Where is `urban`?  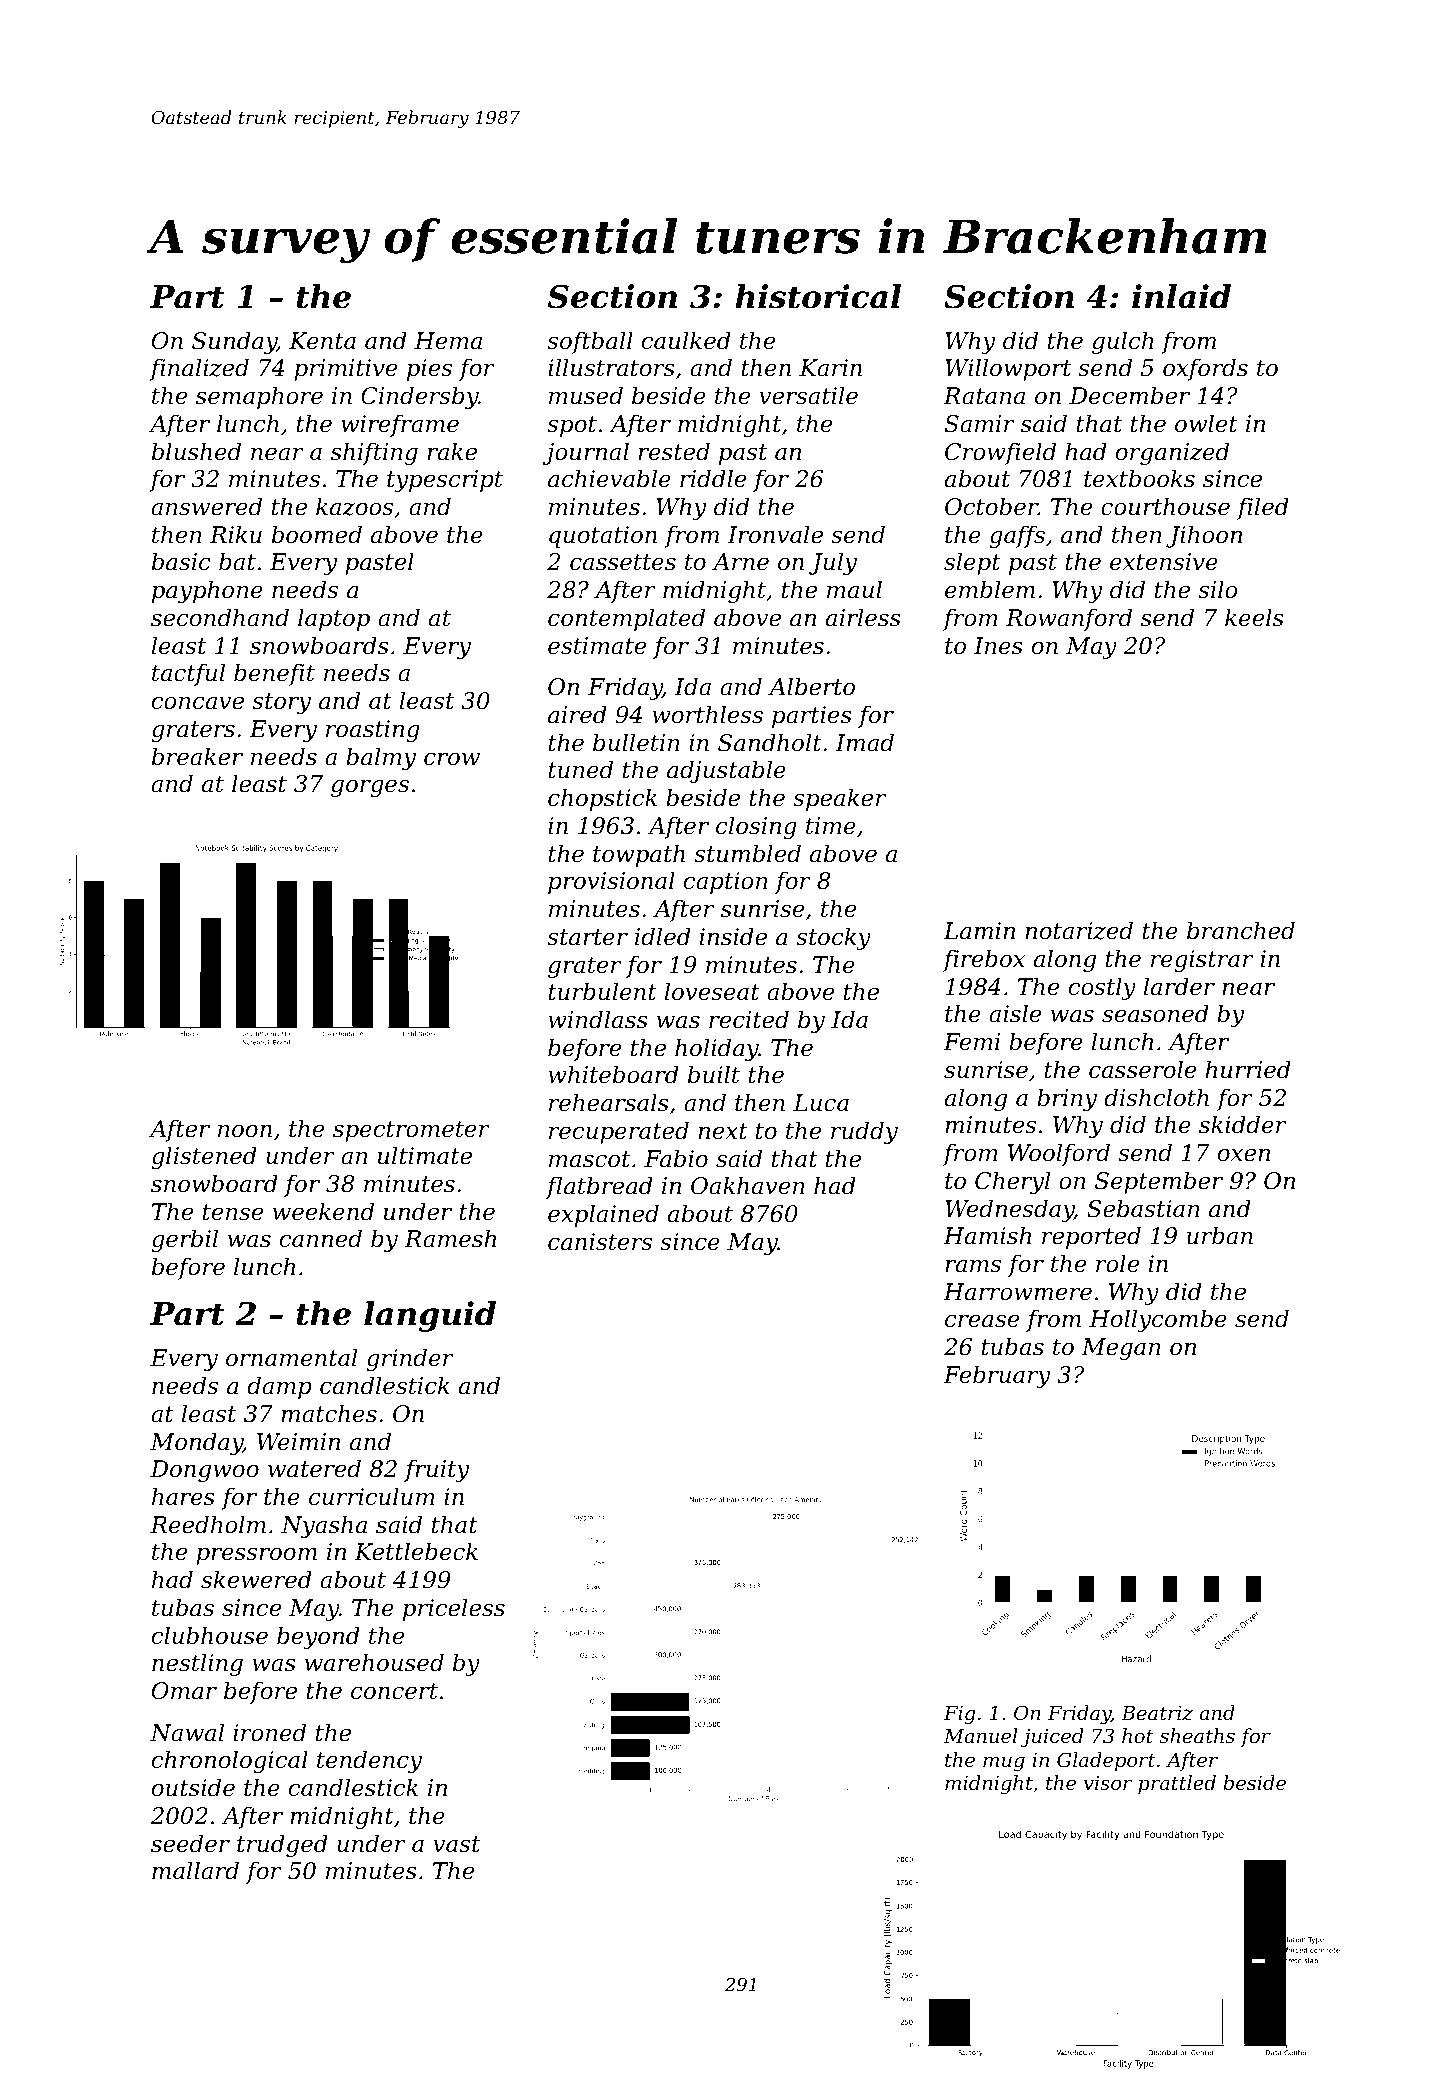 urban is located at coordinates (1220, 1235).
